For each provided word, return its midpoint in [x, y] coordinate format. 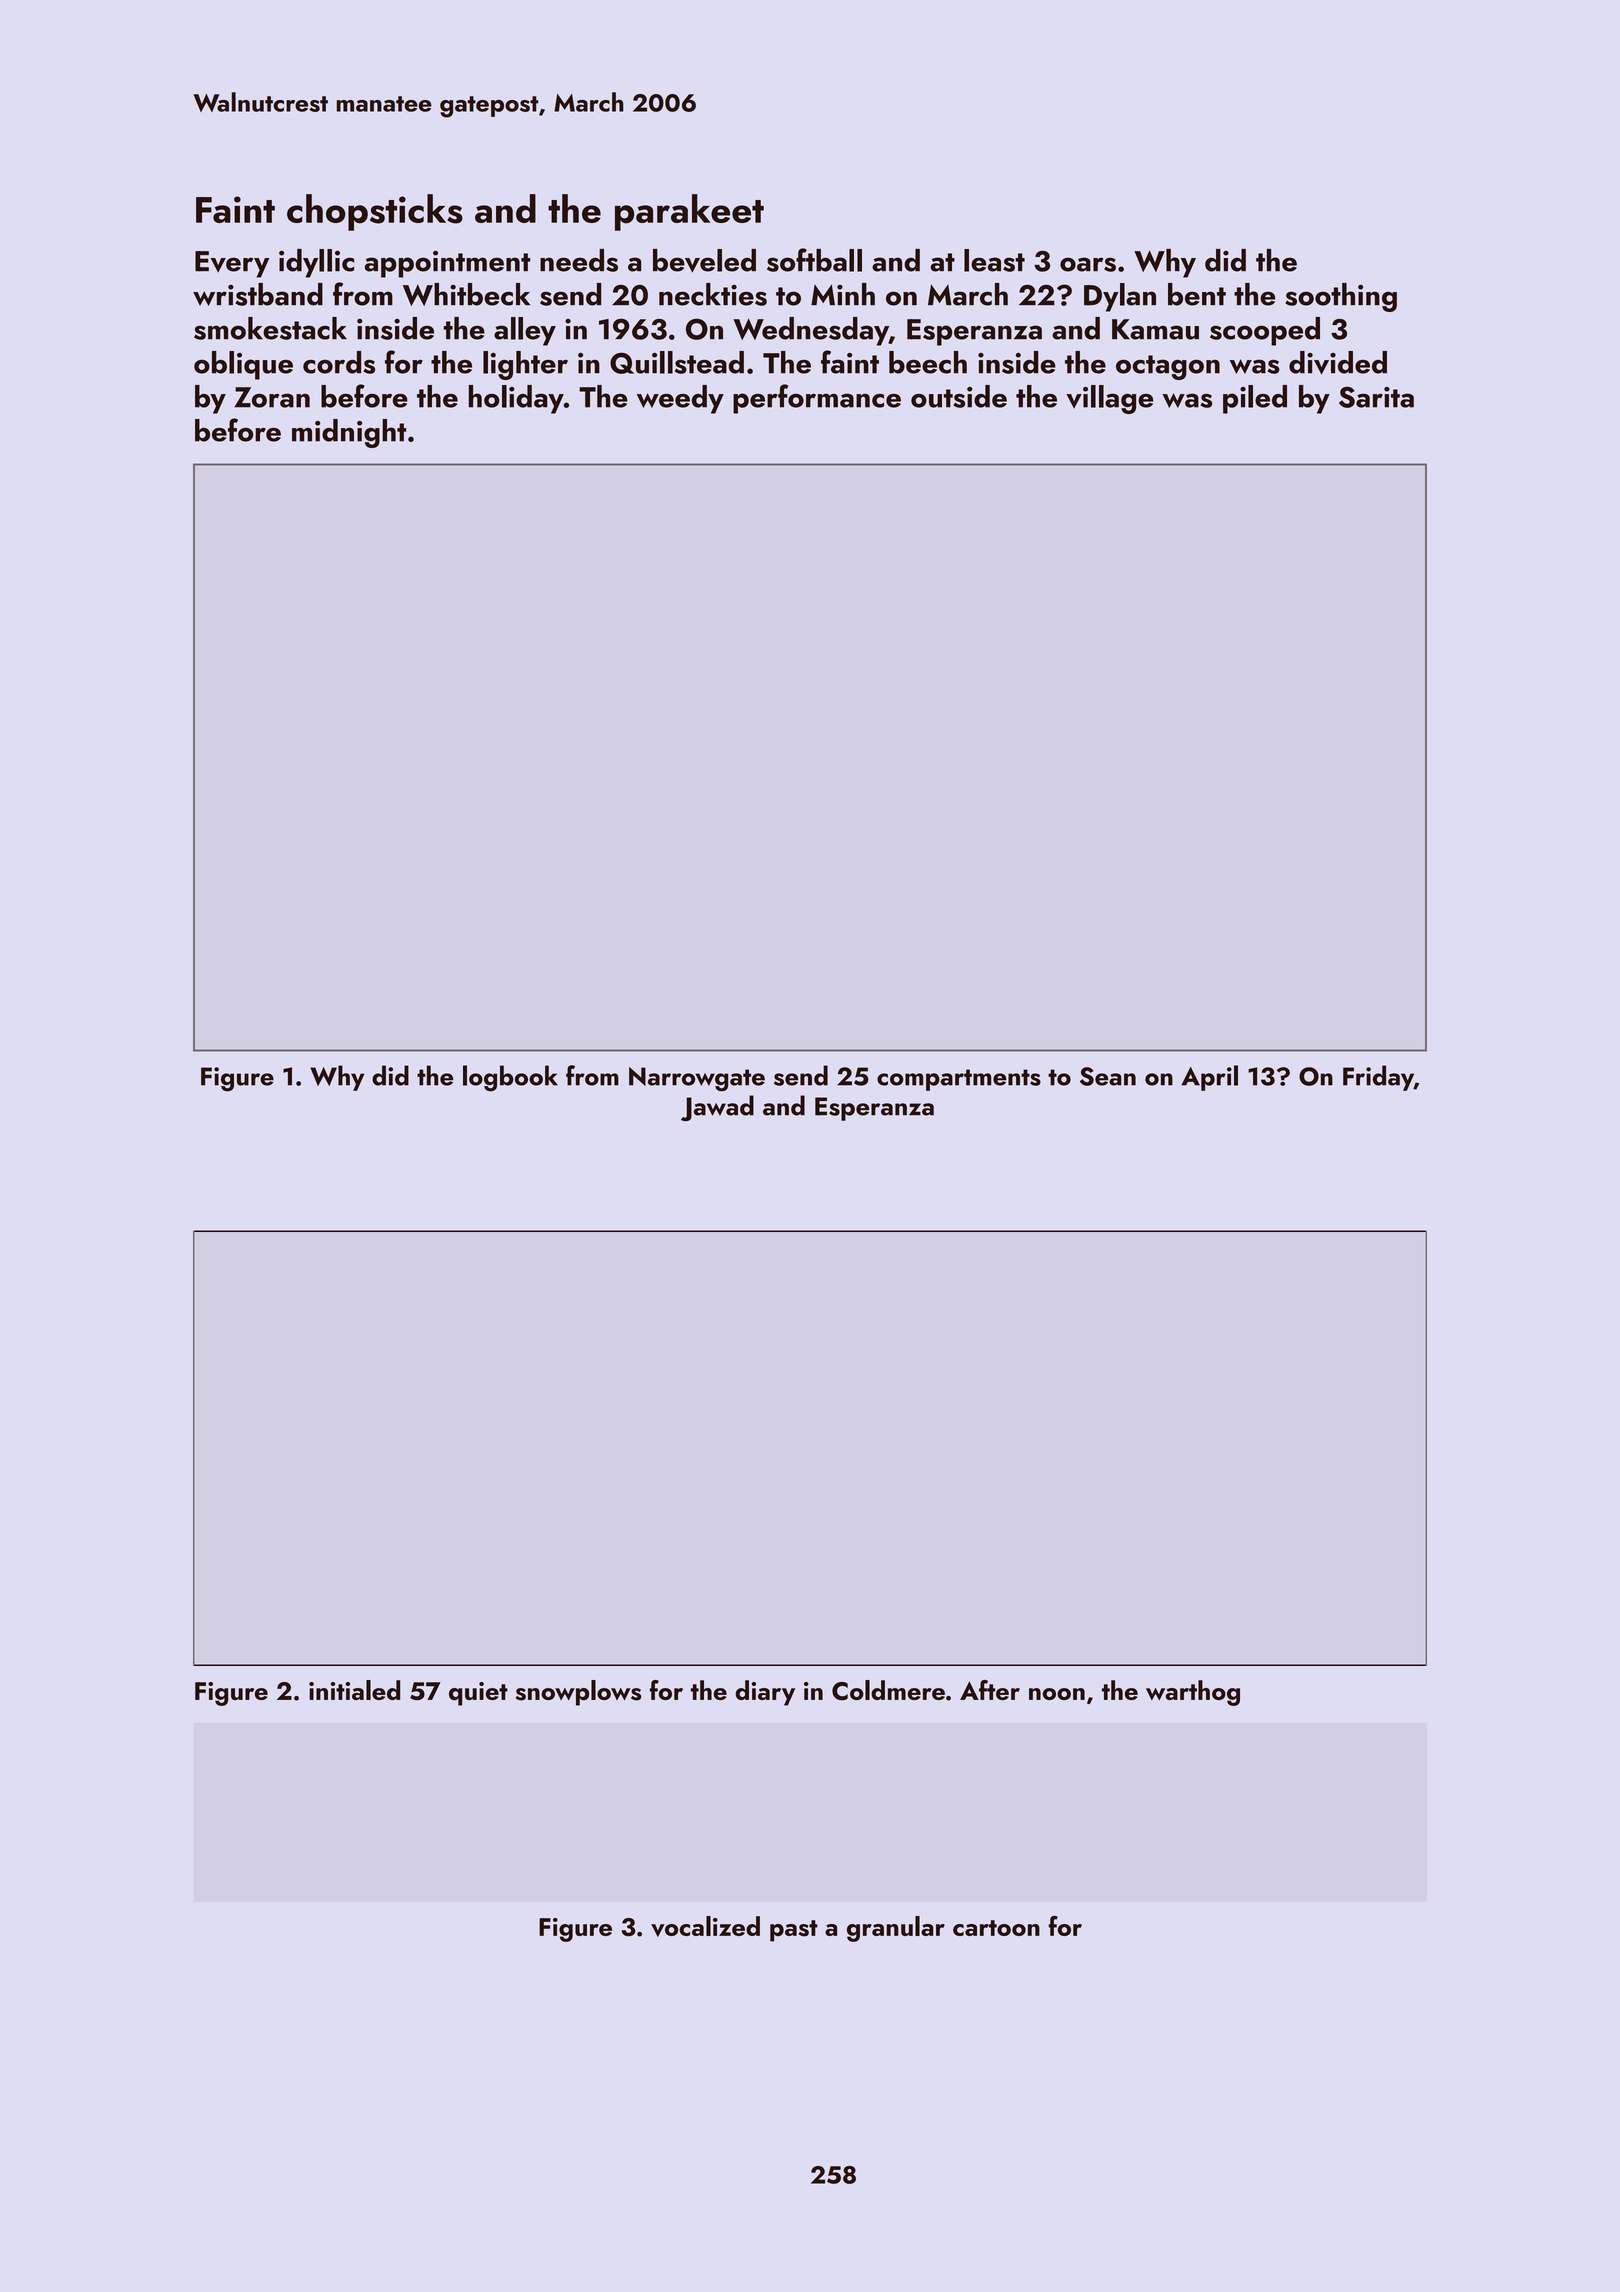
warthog [1193, 1693]
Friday [1378, 1078]
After [990, 1690]
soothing [1341, 297]
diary [765, 1693]
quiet [478, 1694]
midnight [349, 433]
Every [232, 264]
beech [928, 362]
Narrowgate [697, 1079]
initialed [354, 1690]
